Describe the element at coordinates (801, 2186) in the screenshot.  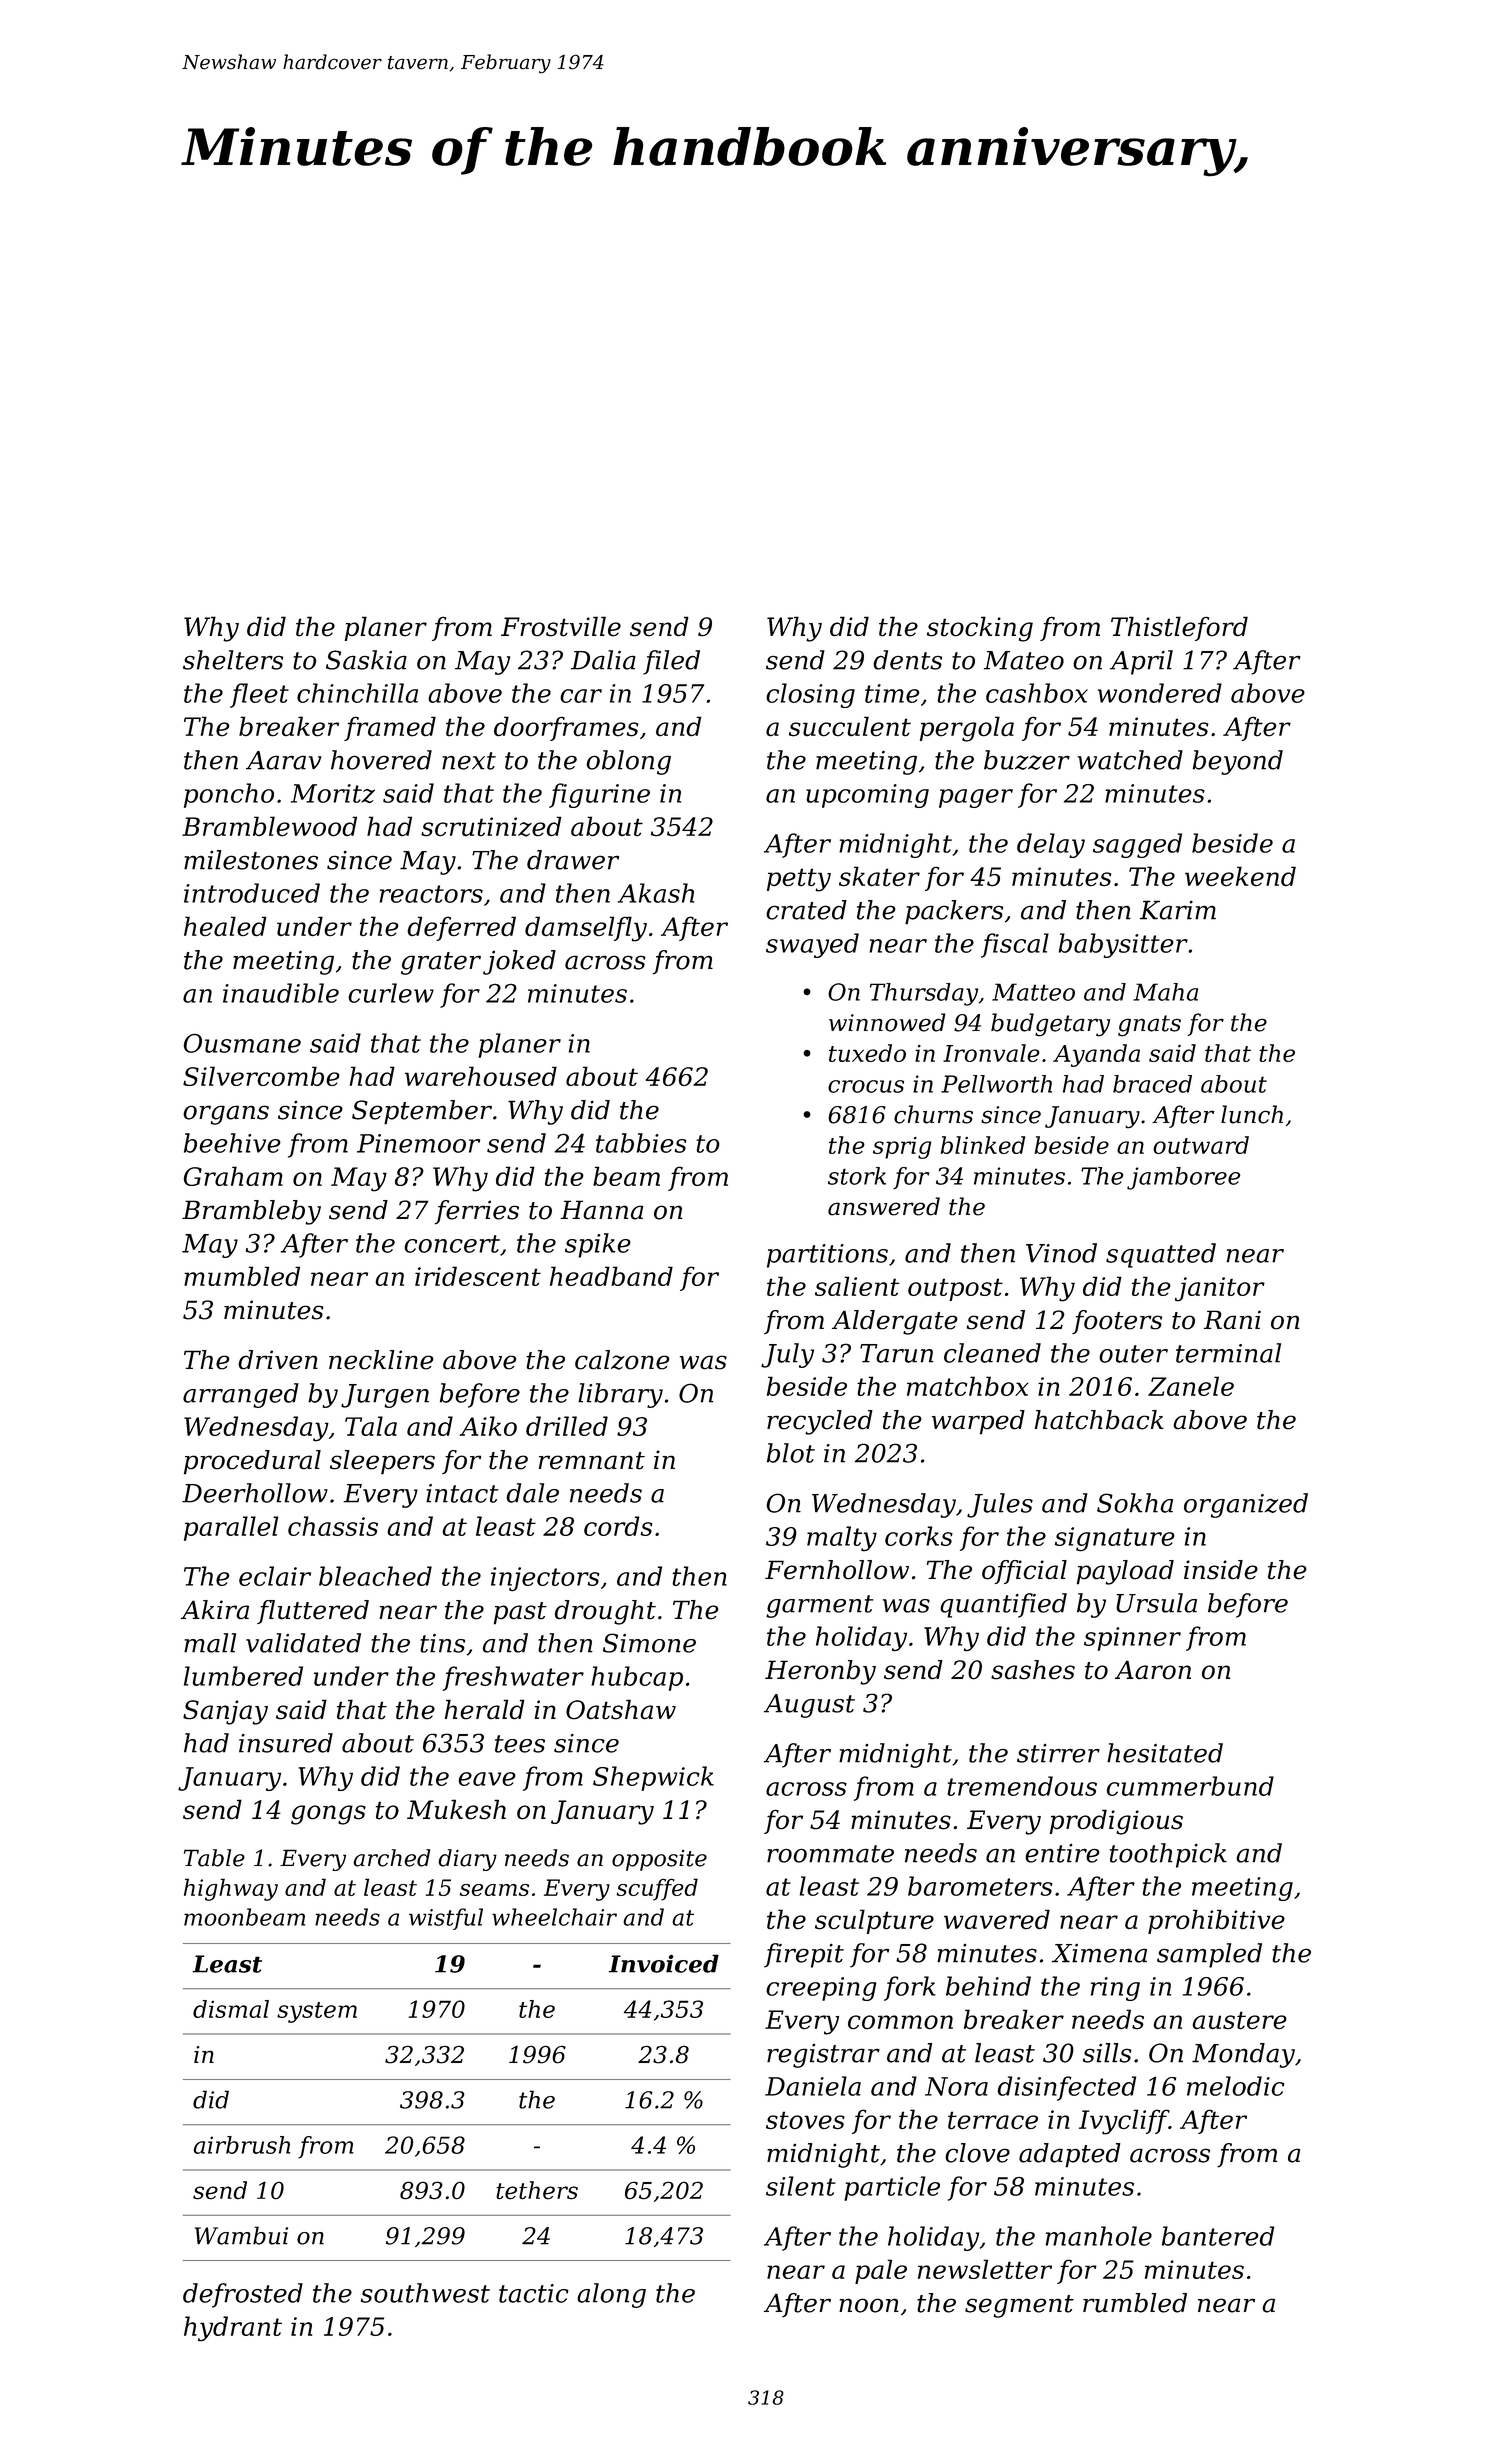
I see `silent` at that location.
